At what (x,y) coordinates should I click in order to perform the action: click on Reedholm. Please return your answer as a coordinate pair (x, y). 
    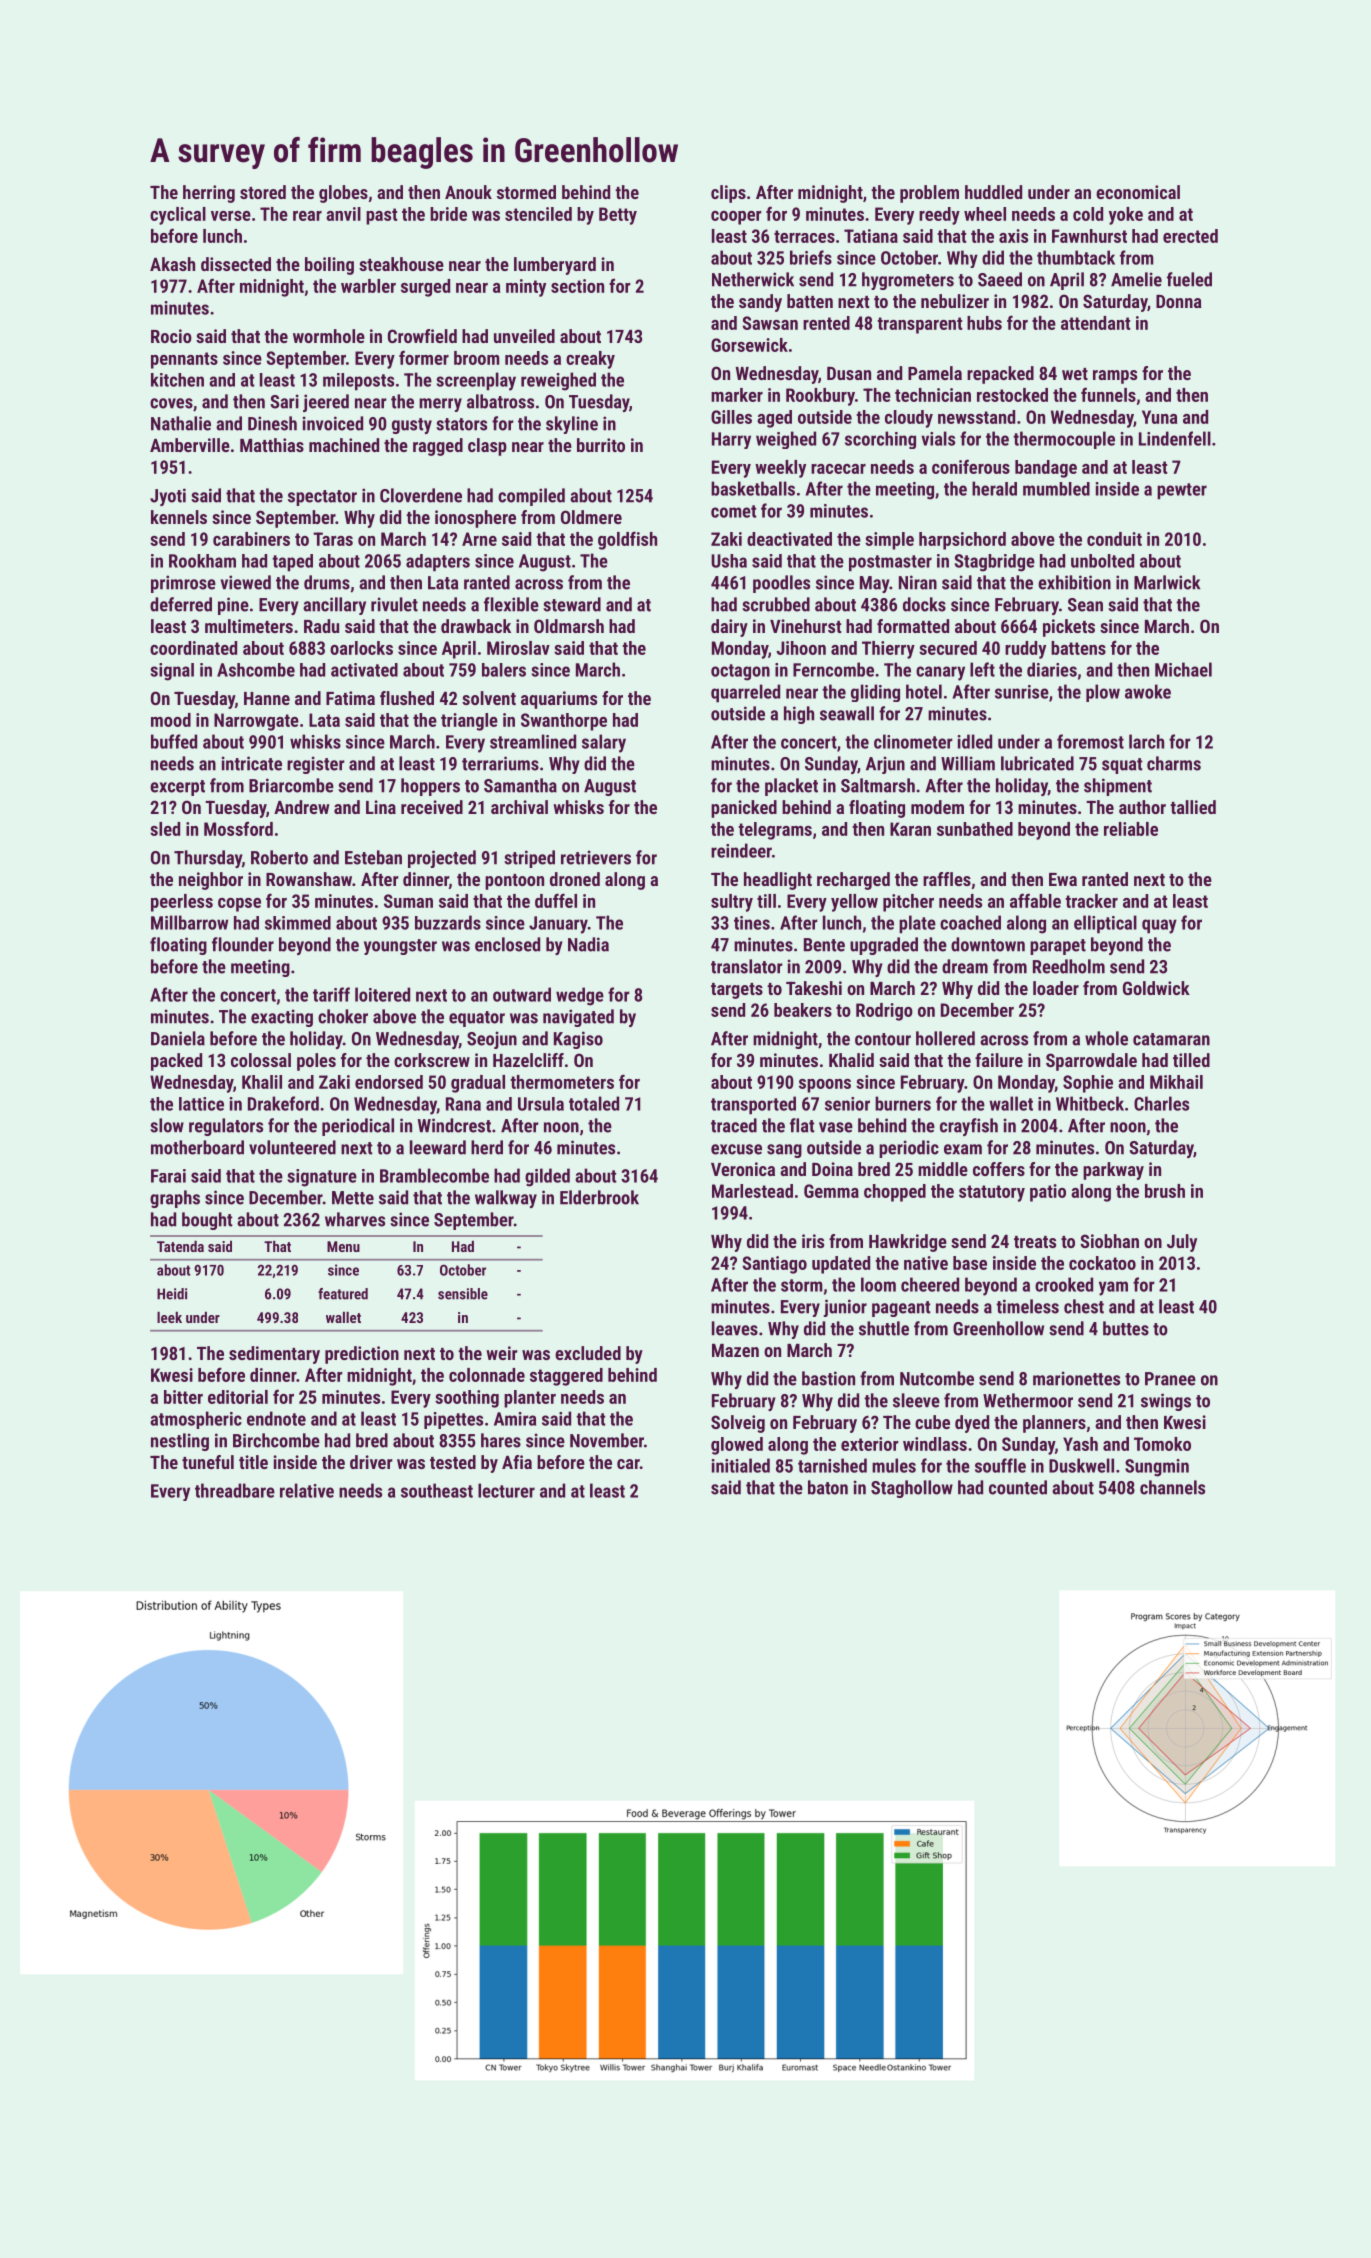
    Looking at the image, I should click on (1069, 966).
